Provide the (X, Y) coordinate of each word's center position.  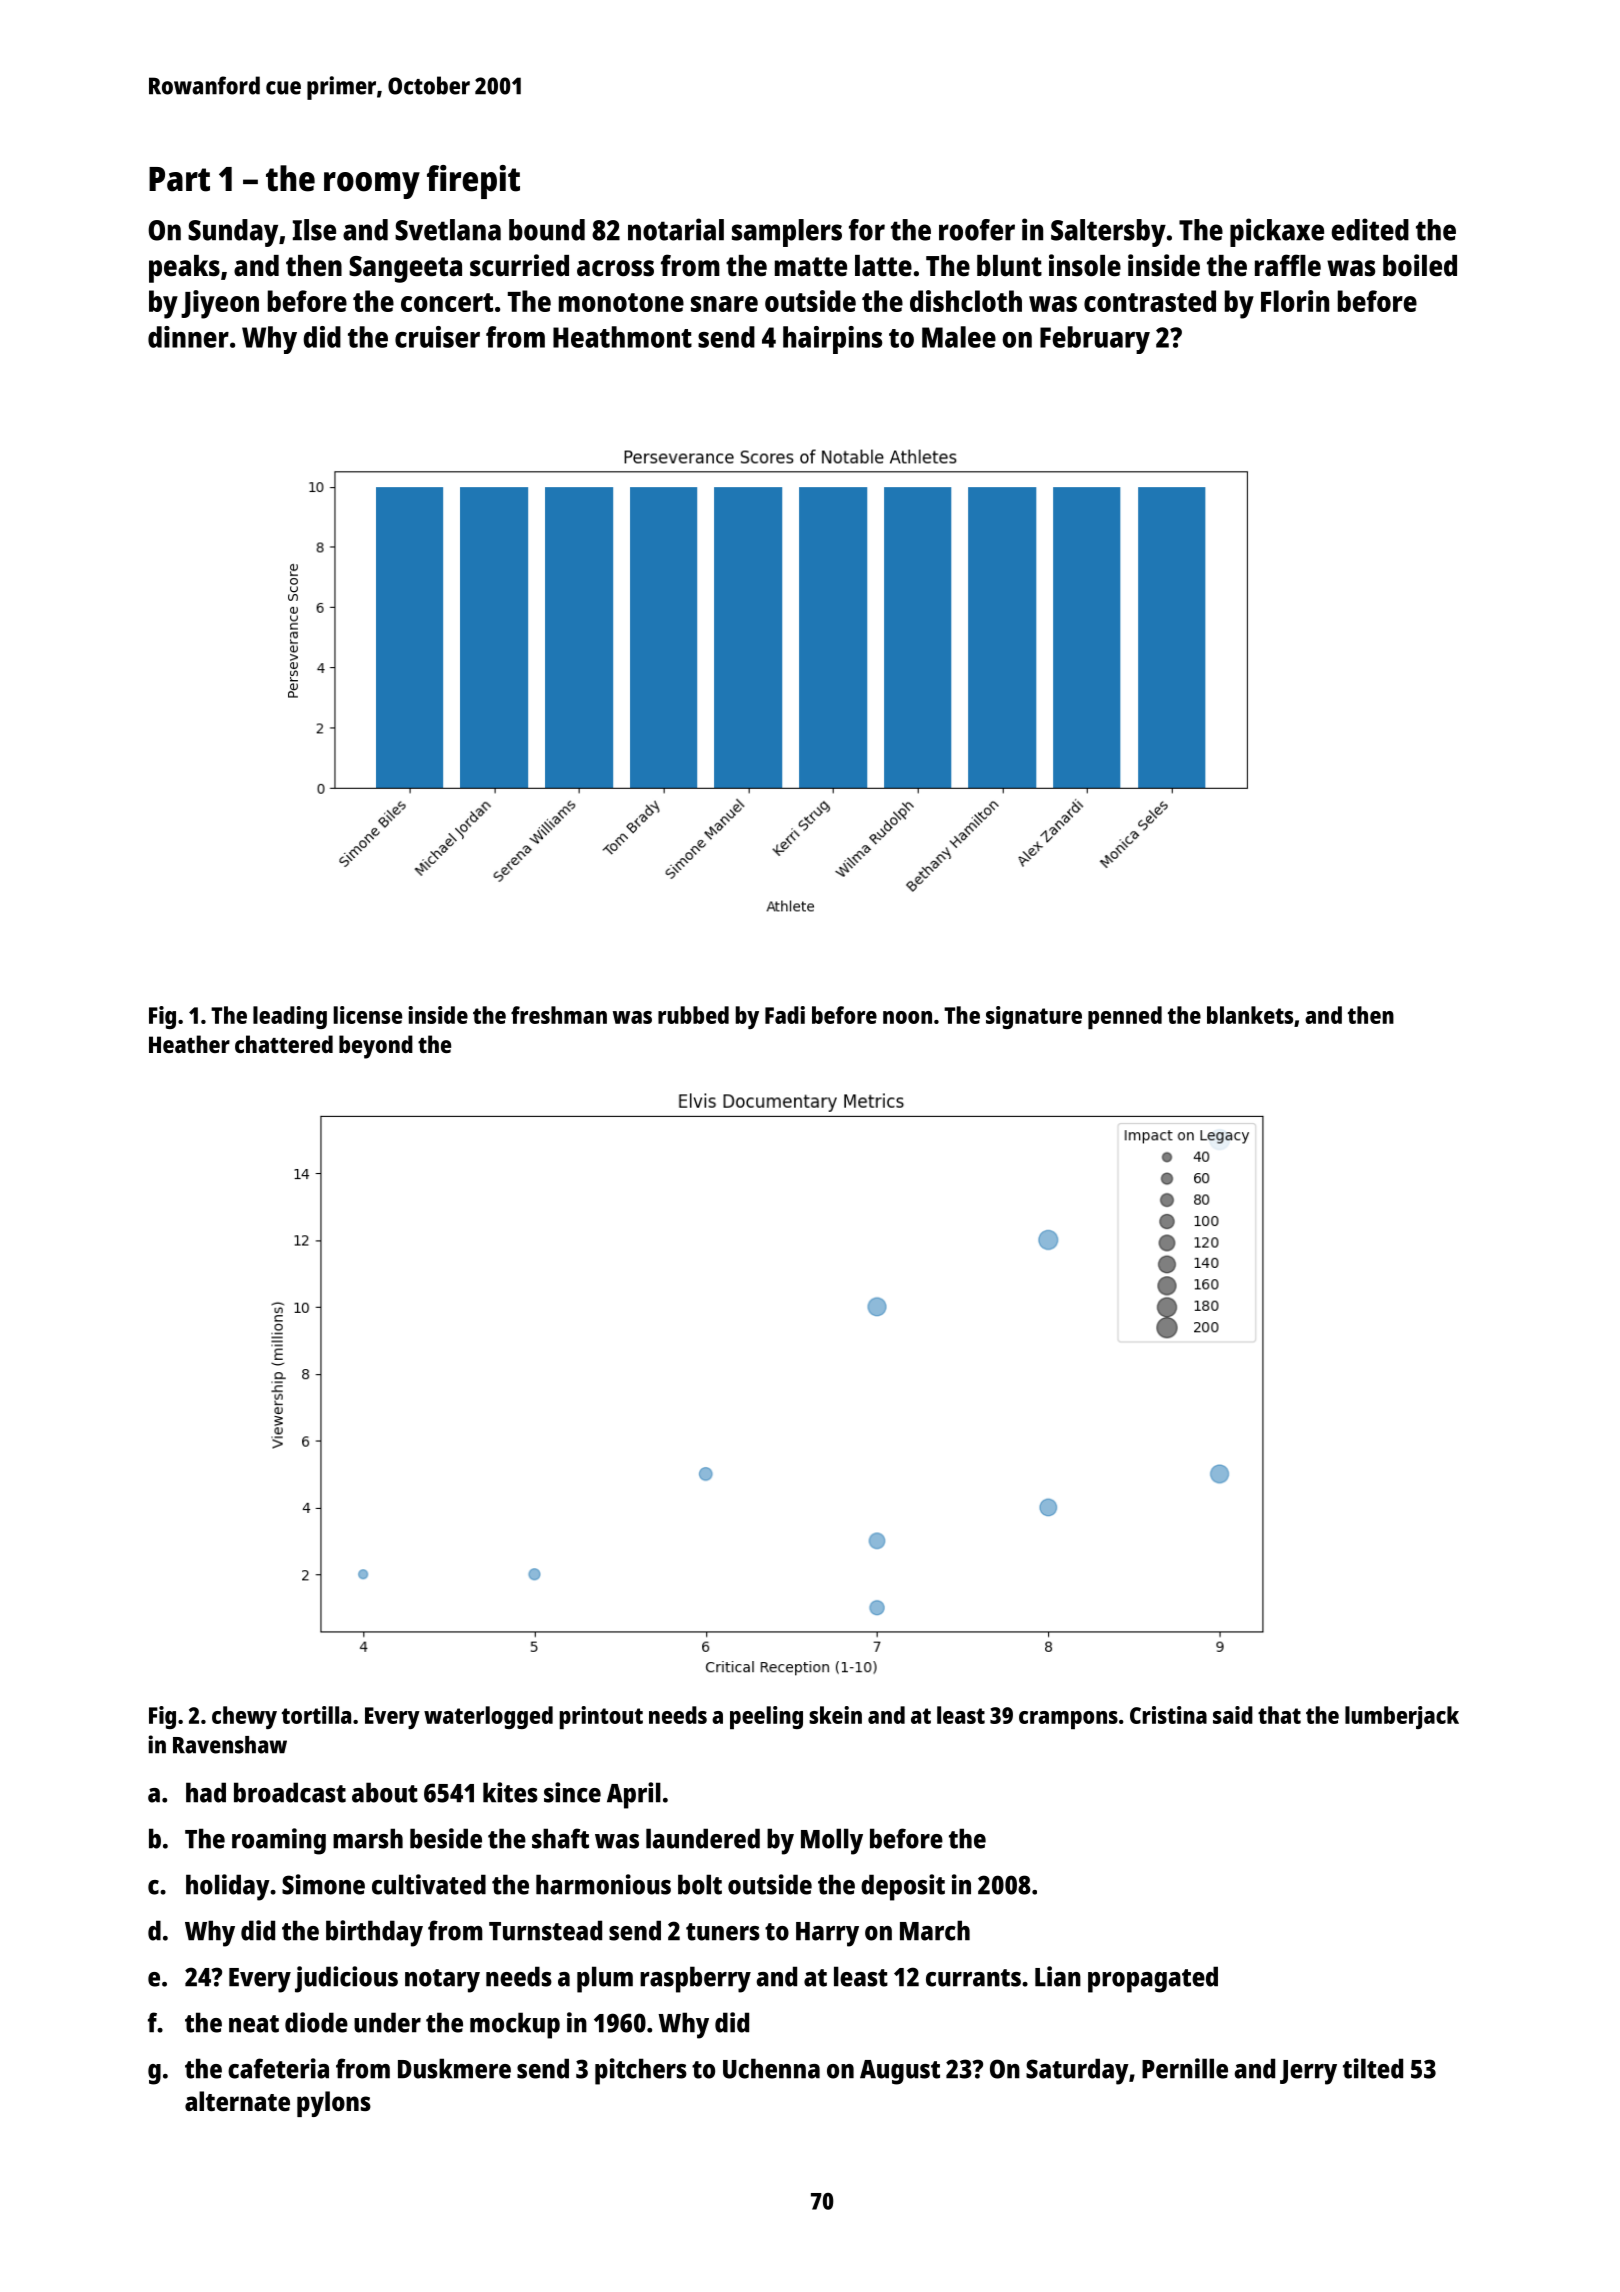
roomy (372, 185)
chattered (284, 1044)
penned (1125, 1017)
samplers (787, 233)
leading (290, 1017)
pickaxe (1277, 232)
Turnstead (545, 1930)
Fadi (785, 1015)
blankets (1250, 1015)
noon (907, 1017)
